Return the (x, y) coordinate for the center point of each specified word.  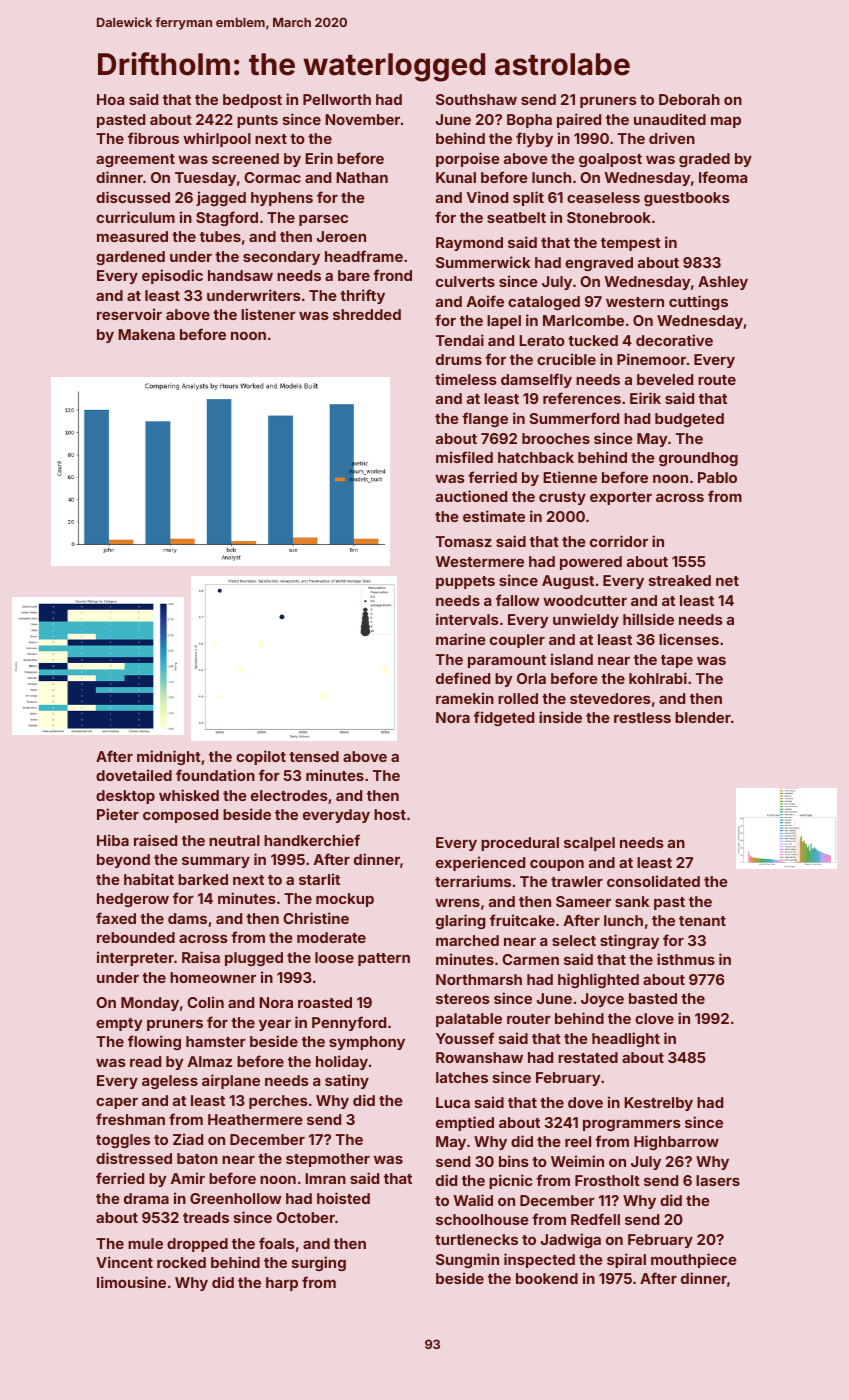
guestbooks (687, 199)
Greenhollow (236, 1198)
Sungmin (467, 1260)
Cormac (272, 177)
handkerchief (312, 840)
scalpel (589, 844)
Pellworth (337, 99)
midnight (169, 757)
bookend (547, 1278)
